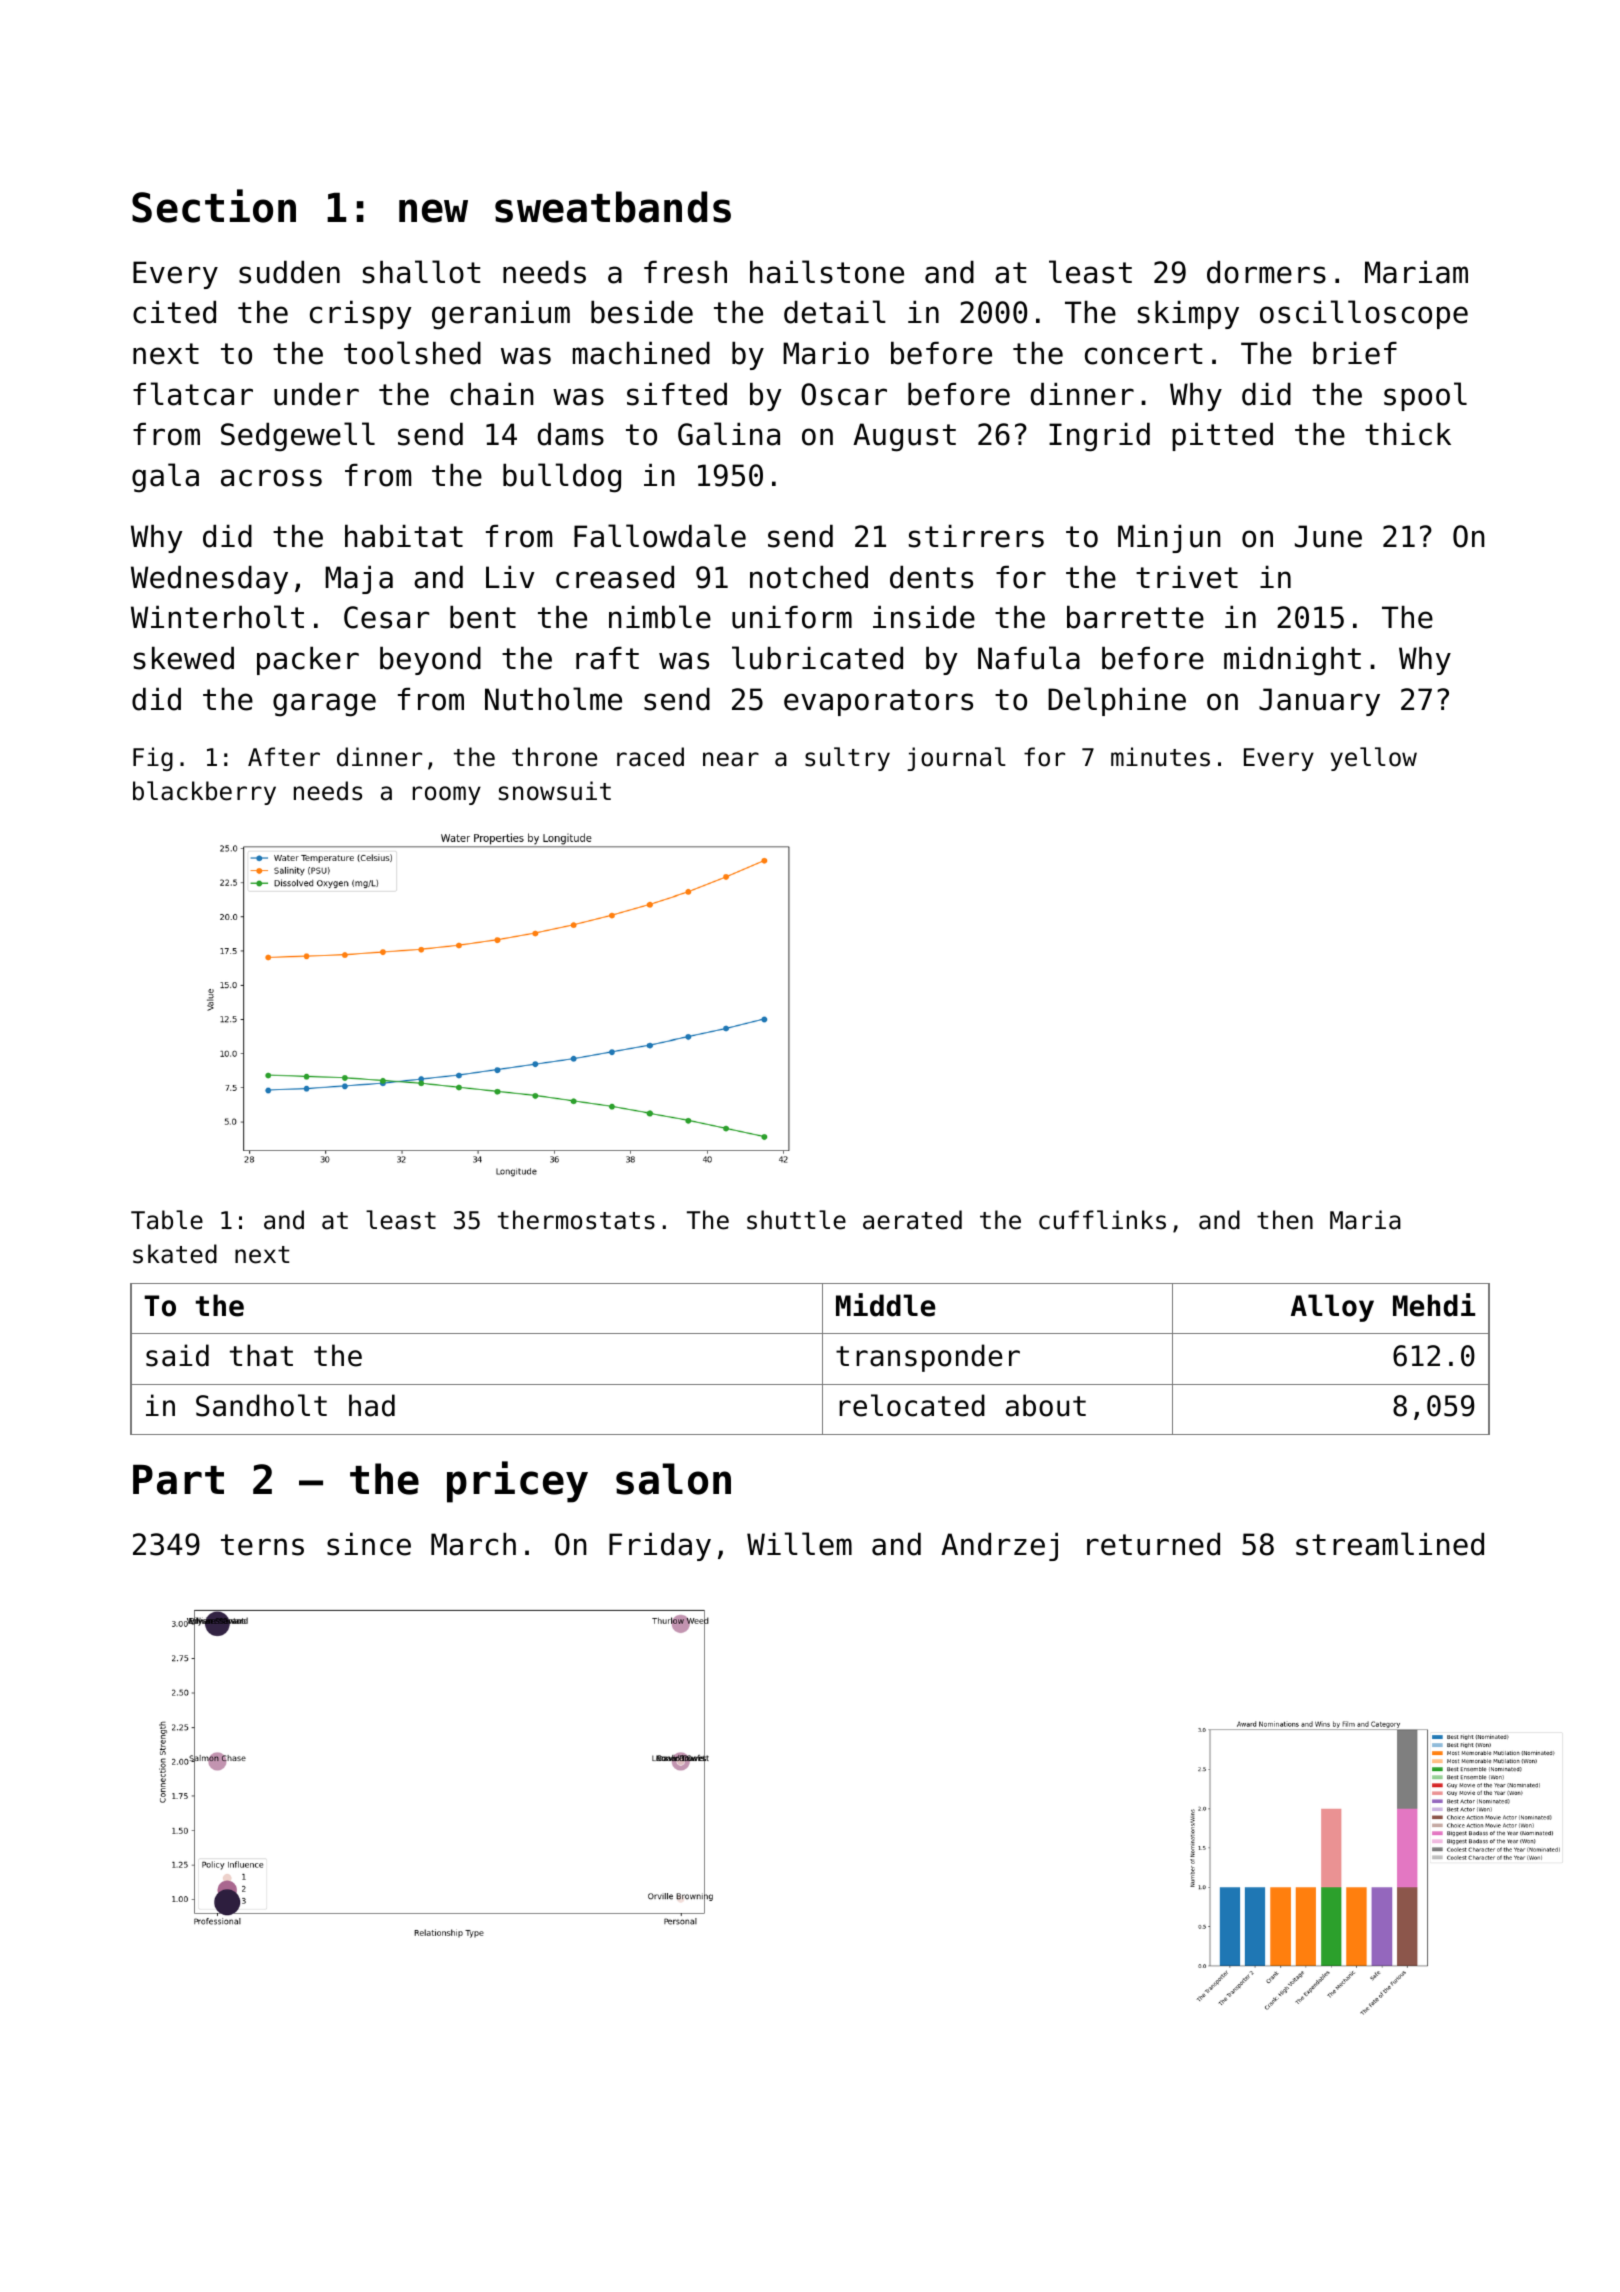 The width and height of the screenshot is (1620, 2292). What do you see at coordinates (976, 536) in the screenshot?
I see `stirrers` at bounding box center [976, 536].
